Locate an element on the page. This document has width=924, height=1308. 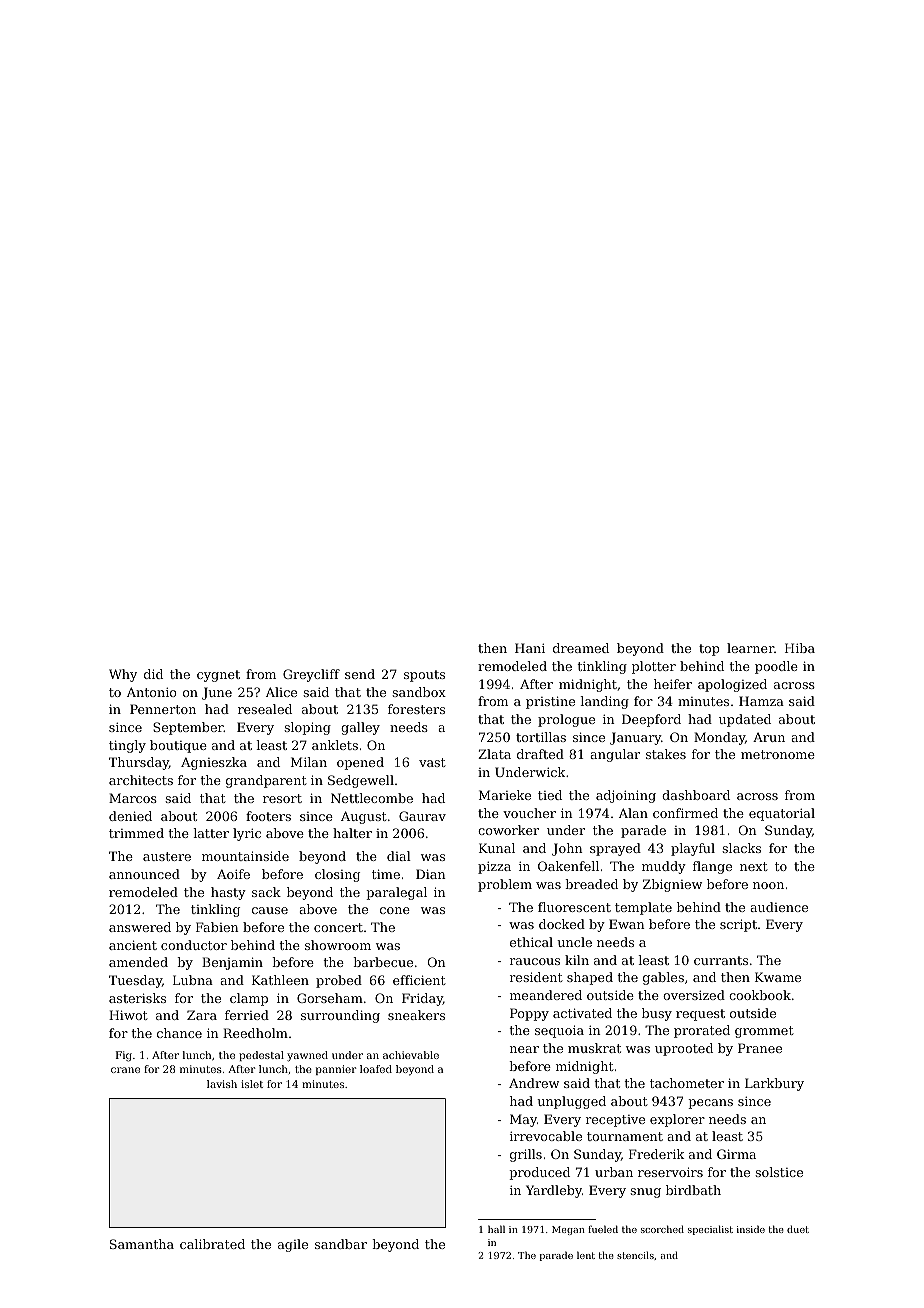
meandered is located at coordinates (546, 995).
